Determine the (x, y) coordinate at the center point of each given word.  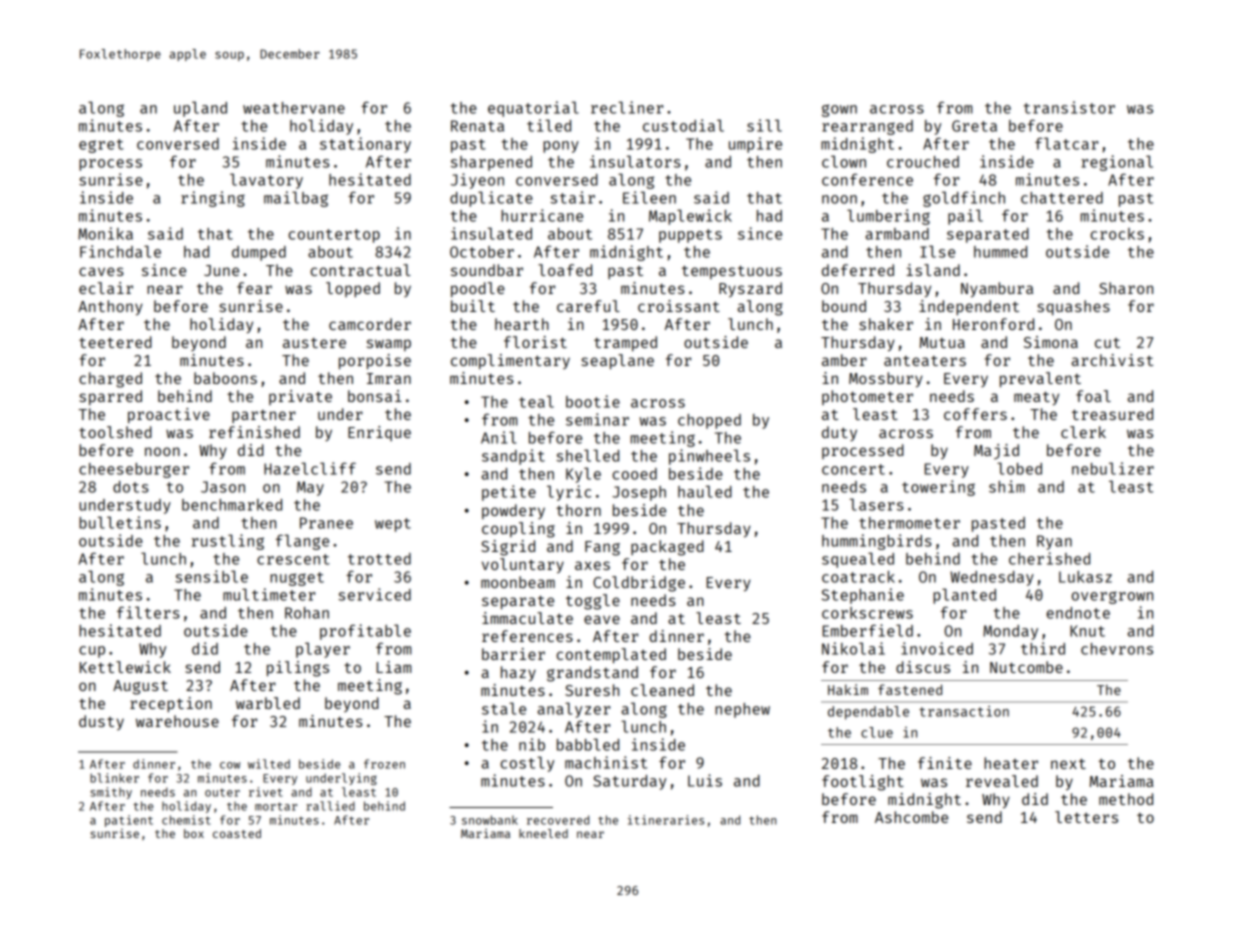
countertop (334, 236)
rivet (265, 792)
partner (264, 416)
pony (561, 147)
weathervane (294, 108)
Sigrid (508, 548)
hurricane (542, 215)
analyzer (574, 710)
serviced (374, 594)
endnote (1078, 613)
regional (1117, 163)
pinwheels (709, 457)
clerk (1083, 432)
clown (844, 161)
